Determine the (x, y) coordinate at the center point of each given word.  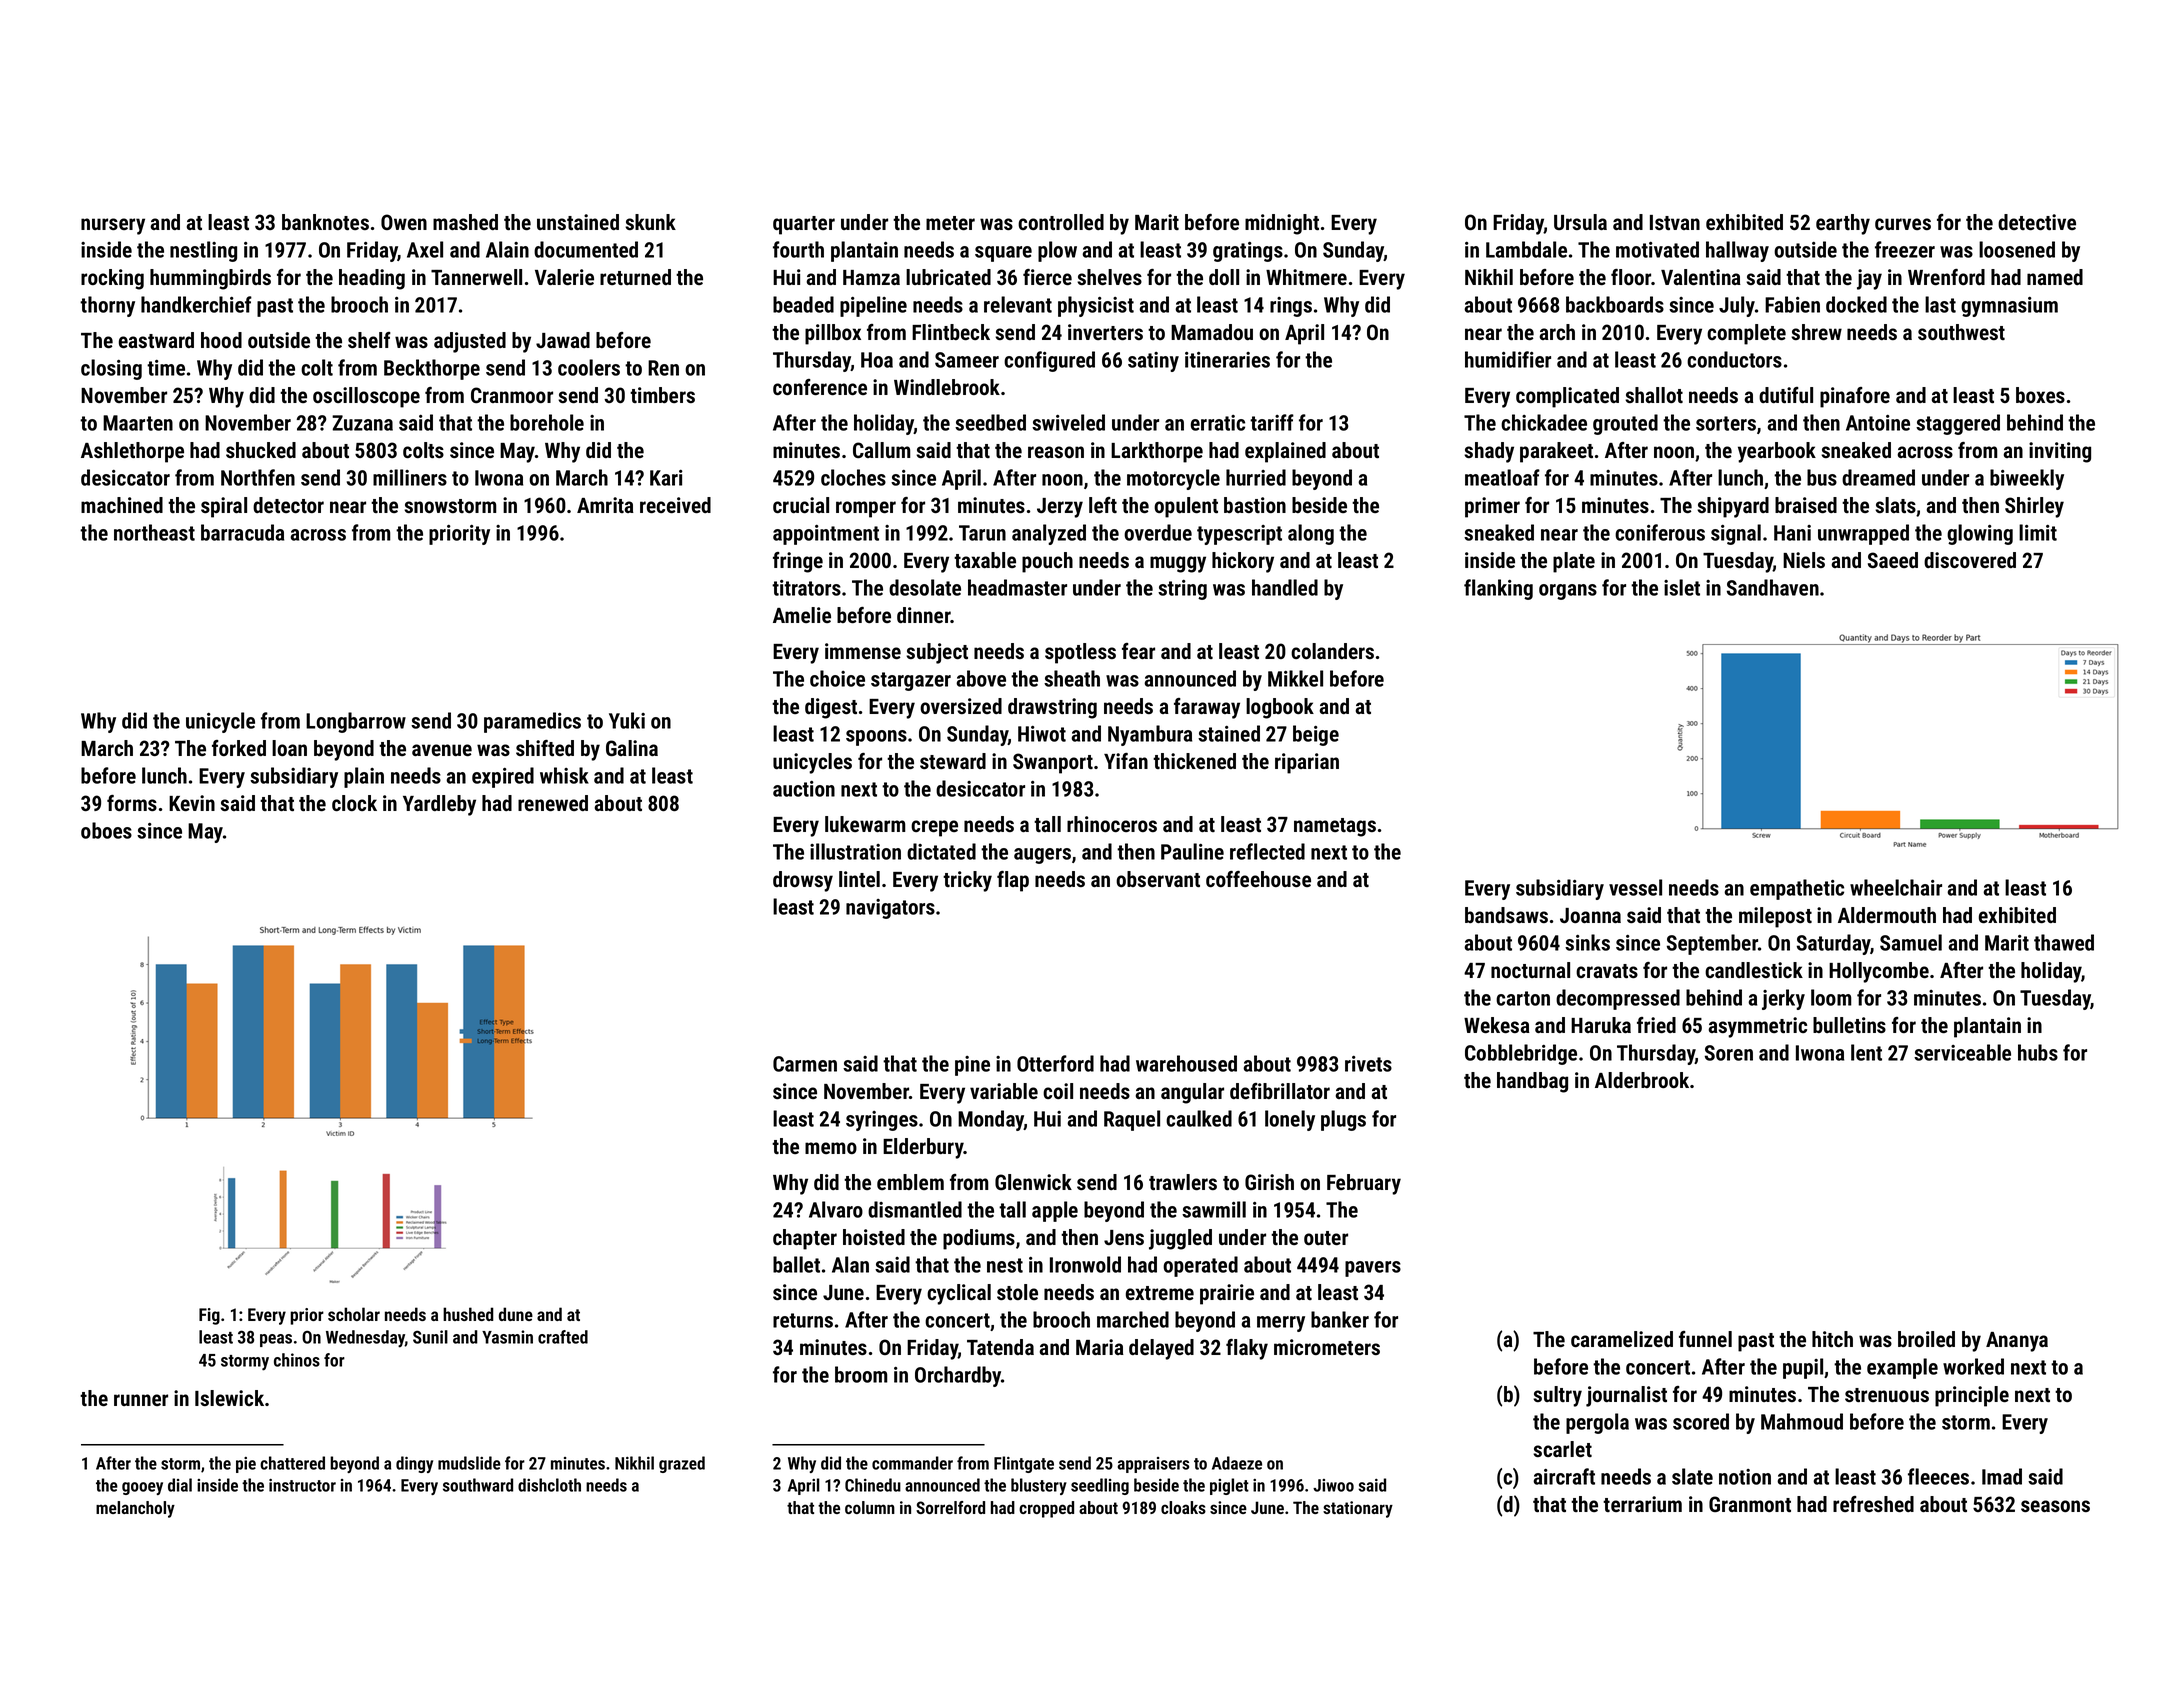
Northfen (258, 477)
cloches (853, 477)
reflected (1267, 851)
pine (972, 1066)
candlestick (1754, 970)
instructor (302, 1485)
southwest (1961, 332)
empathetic (1797, 889)
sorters (1726, 423)
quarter (804, 225)
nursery (113, 226)
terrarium (1642, 1504)
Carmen (805, 1064)
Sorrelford (950, 1507)
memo (831, 1148)
